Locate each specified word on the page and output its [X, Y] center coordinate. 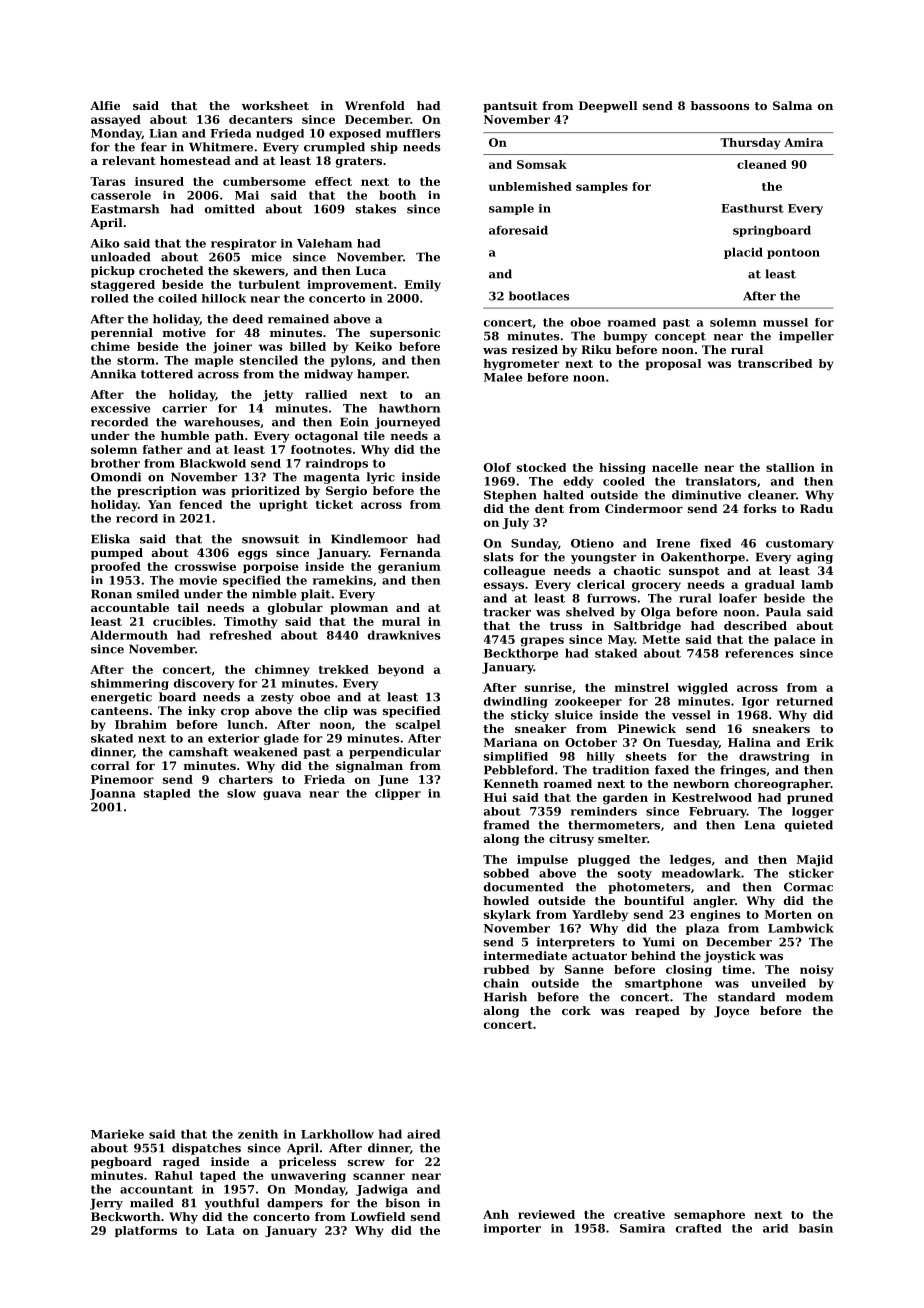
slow [241, 793]
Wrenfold [375, 105]
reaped [657, 1012]
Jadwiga [382, 1190]
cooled [624, 481]
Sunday [534, 544]
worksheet [275, 105]
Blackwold [213, 463]
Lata [220, 1230]
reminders [604, 811]
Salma [792, 105]
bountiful [654, 900]
